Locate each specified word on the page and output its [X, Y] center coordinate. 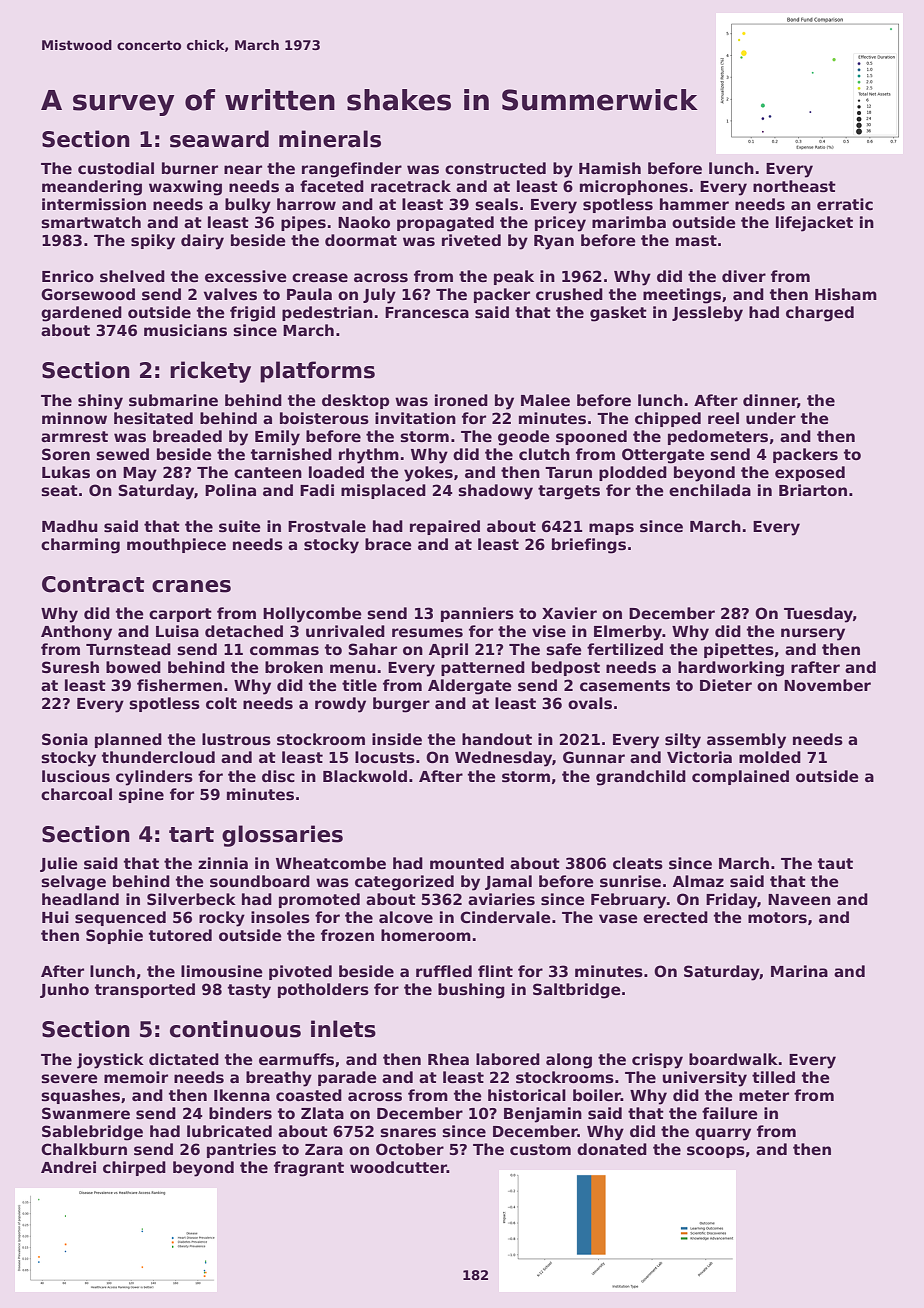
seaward [219, 139]
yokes [428, 474]
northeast [794, 186]
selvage [73, 883]
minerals [330, 139]
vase [618, 919]
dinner [770, 401]
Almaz [698, 881]
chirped [134, 1168]
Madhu [70, 526]
